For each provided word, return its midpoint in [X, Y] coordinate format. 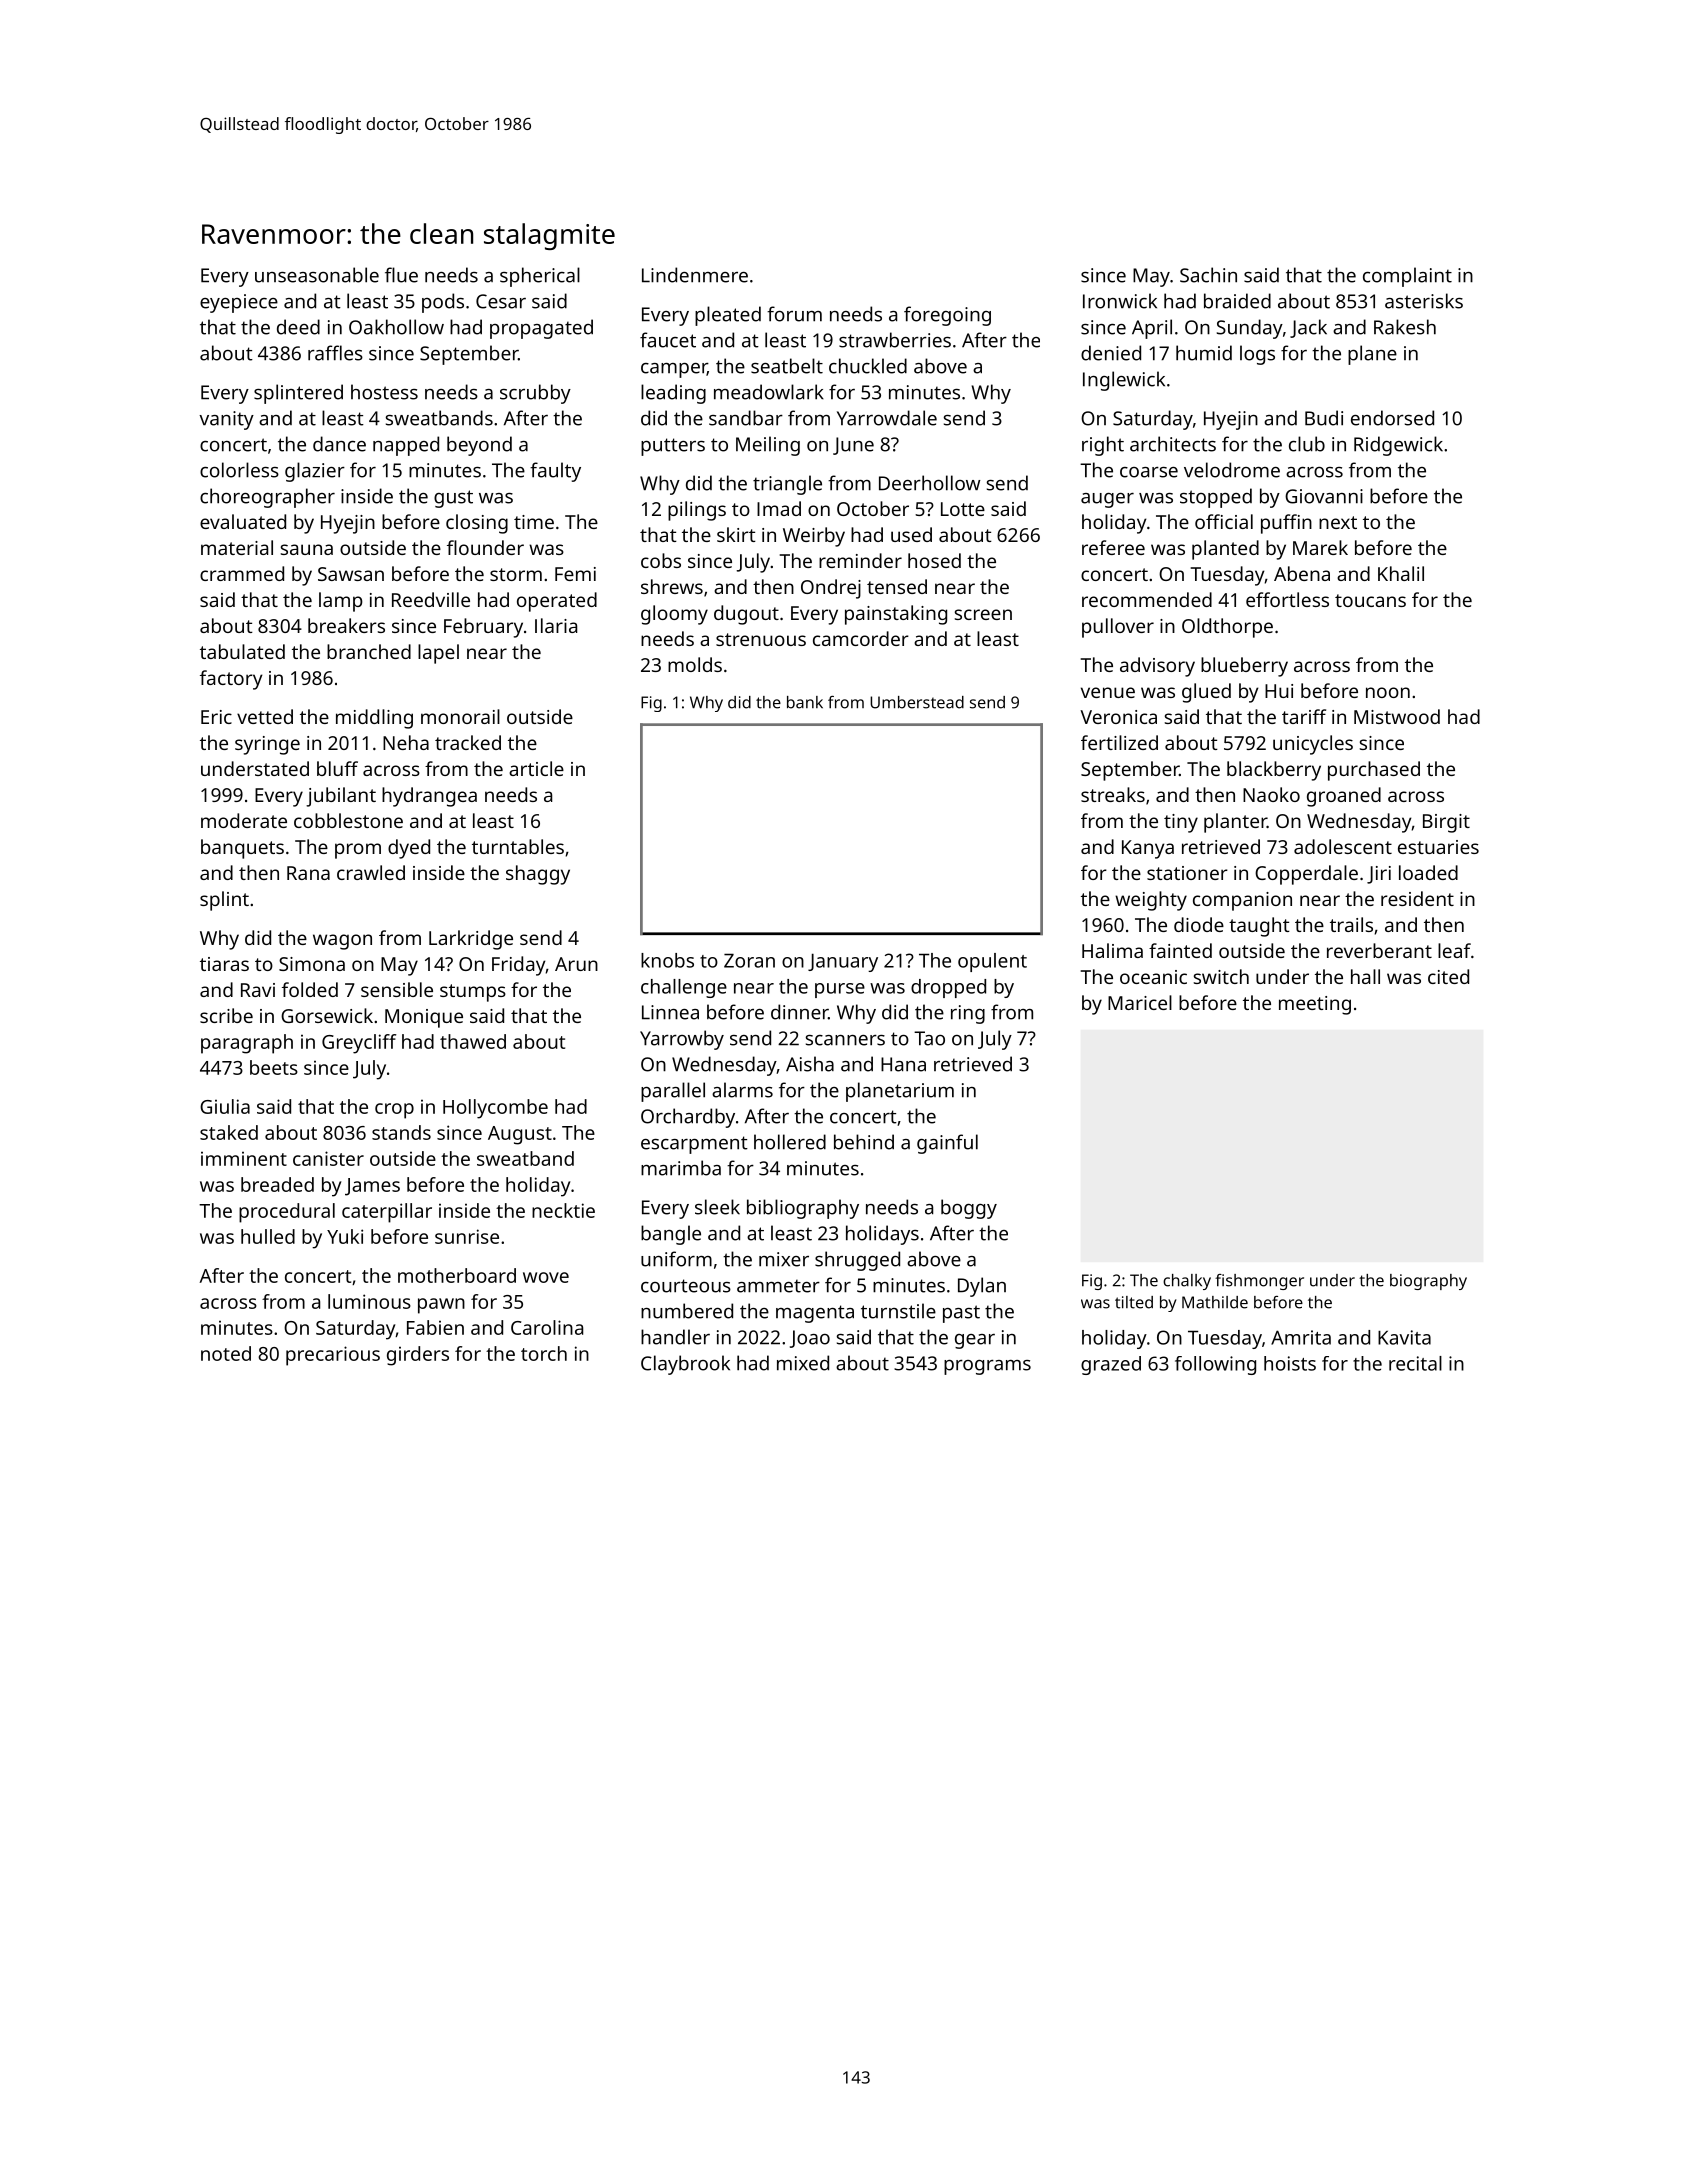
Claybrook [685, 1365]
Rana [308, 873]
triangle [787, 485]
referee [1113, 547]
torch [544, 1353]
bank [805, 702]
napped [406, 446]
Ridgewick [1398, 446]
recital [1415, 1363]
